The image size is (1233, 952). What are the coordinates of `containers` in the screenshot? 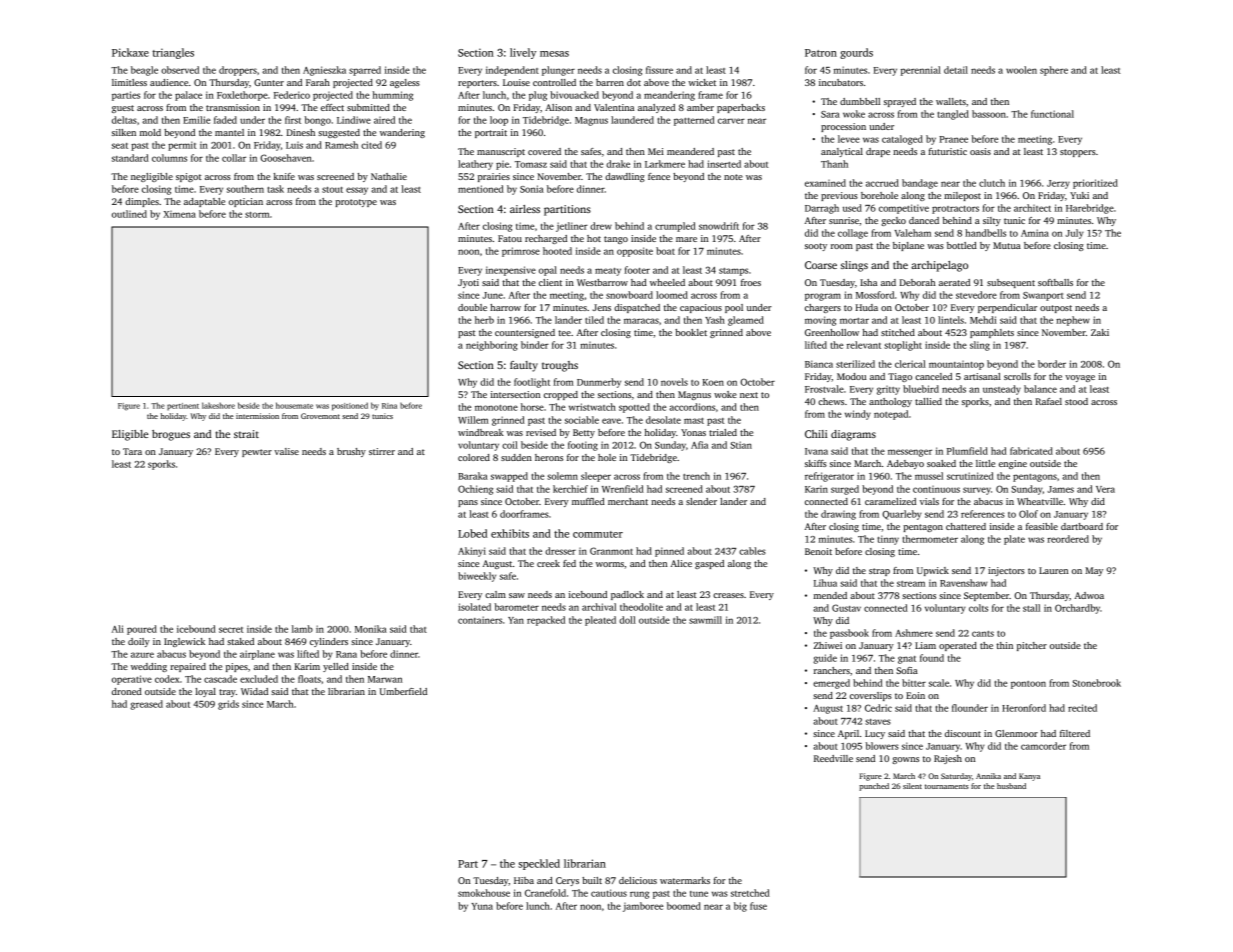 It's located at (480, 620).
